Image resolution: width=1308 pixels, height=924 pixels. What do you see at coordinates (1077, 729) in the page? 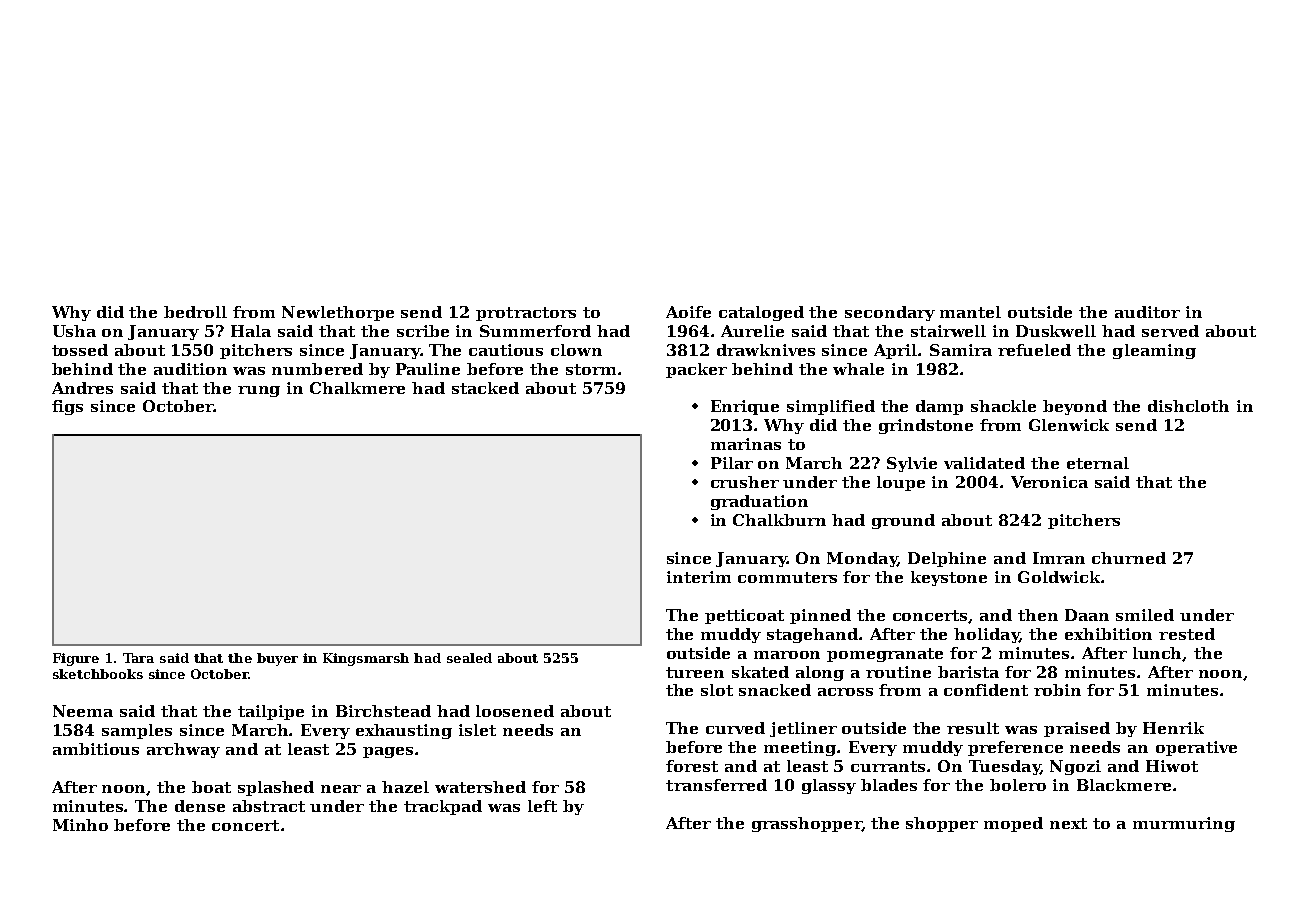
I see `praised` at bounding box center [1077, 729].
